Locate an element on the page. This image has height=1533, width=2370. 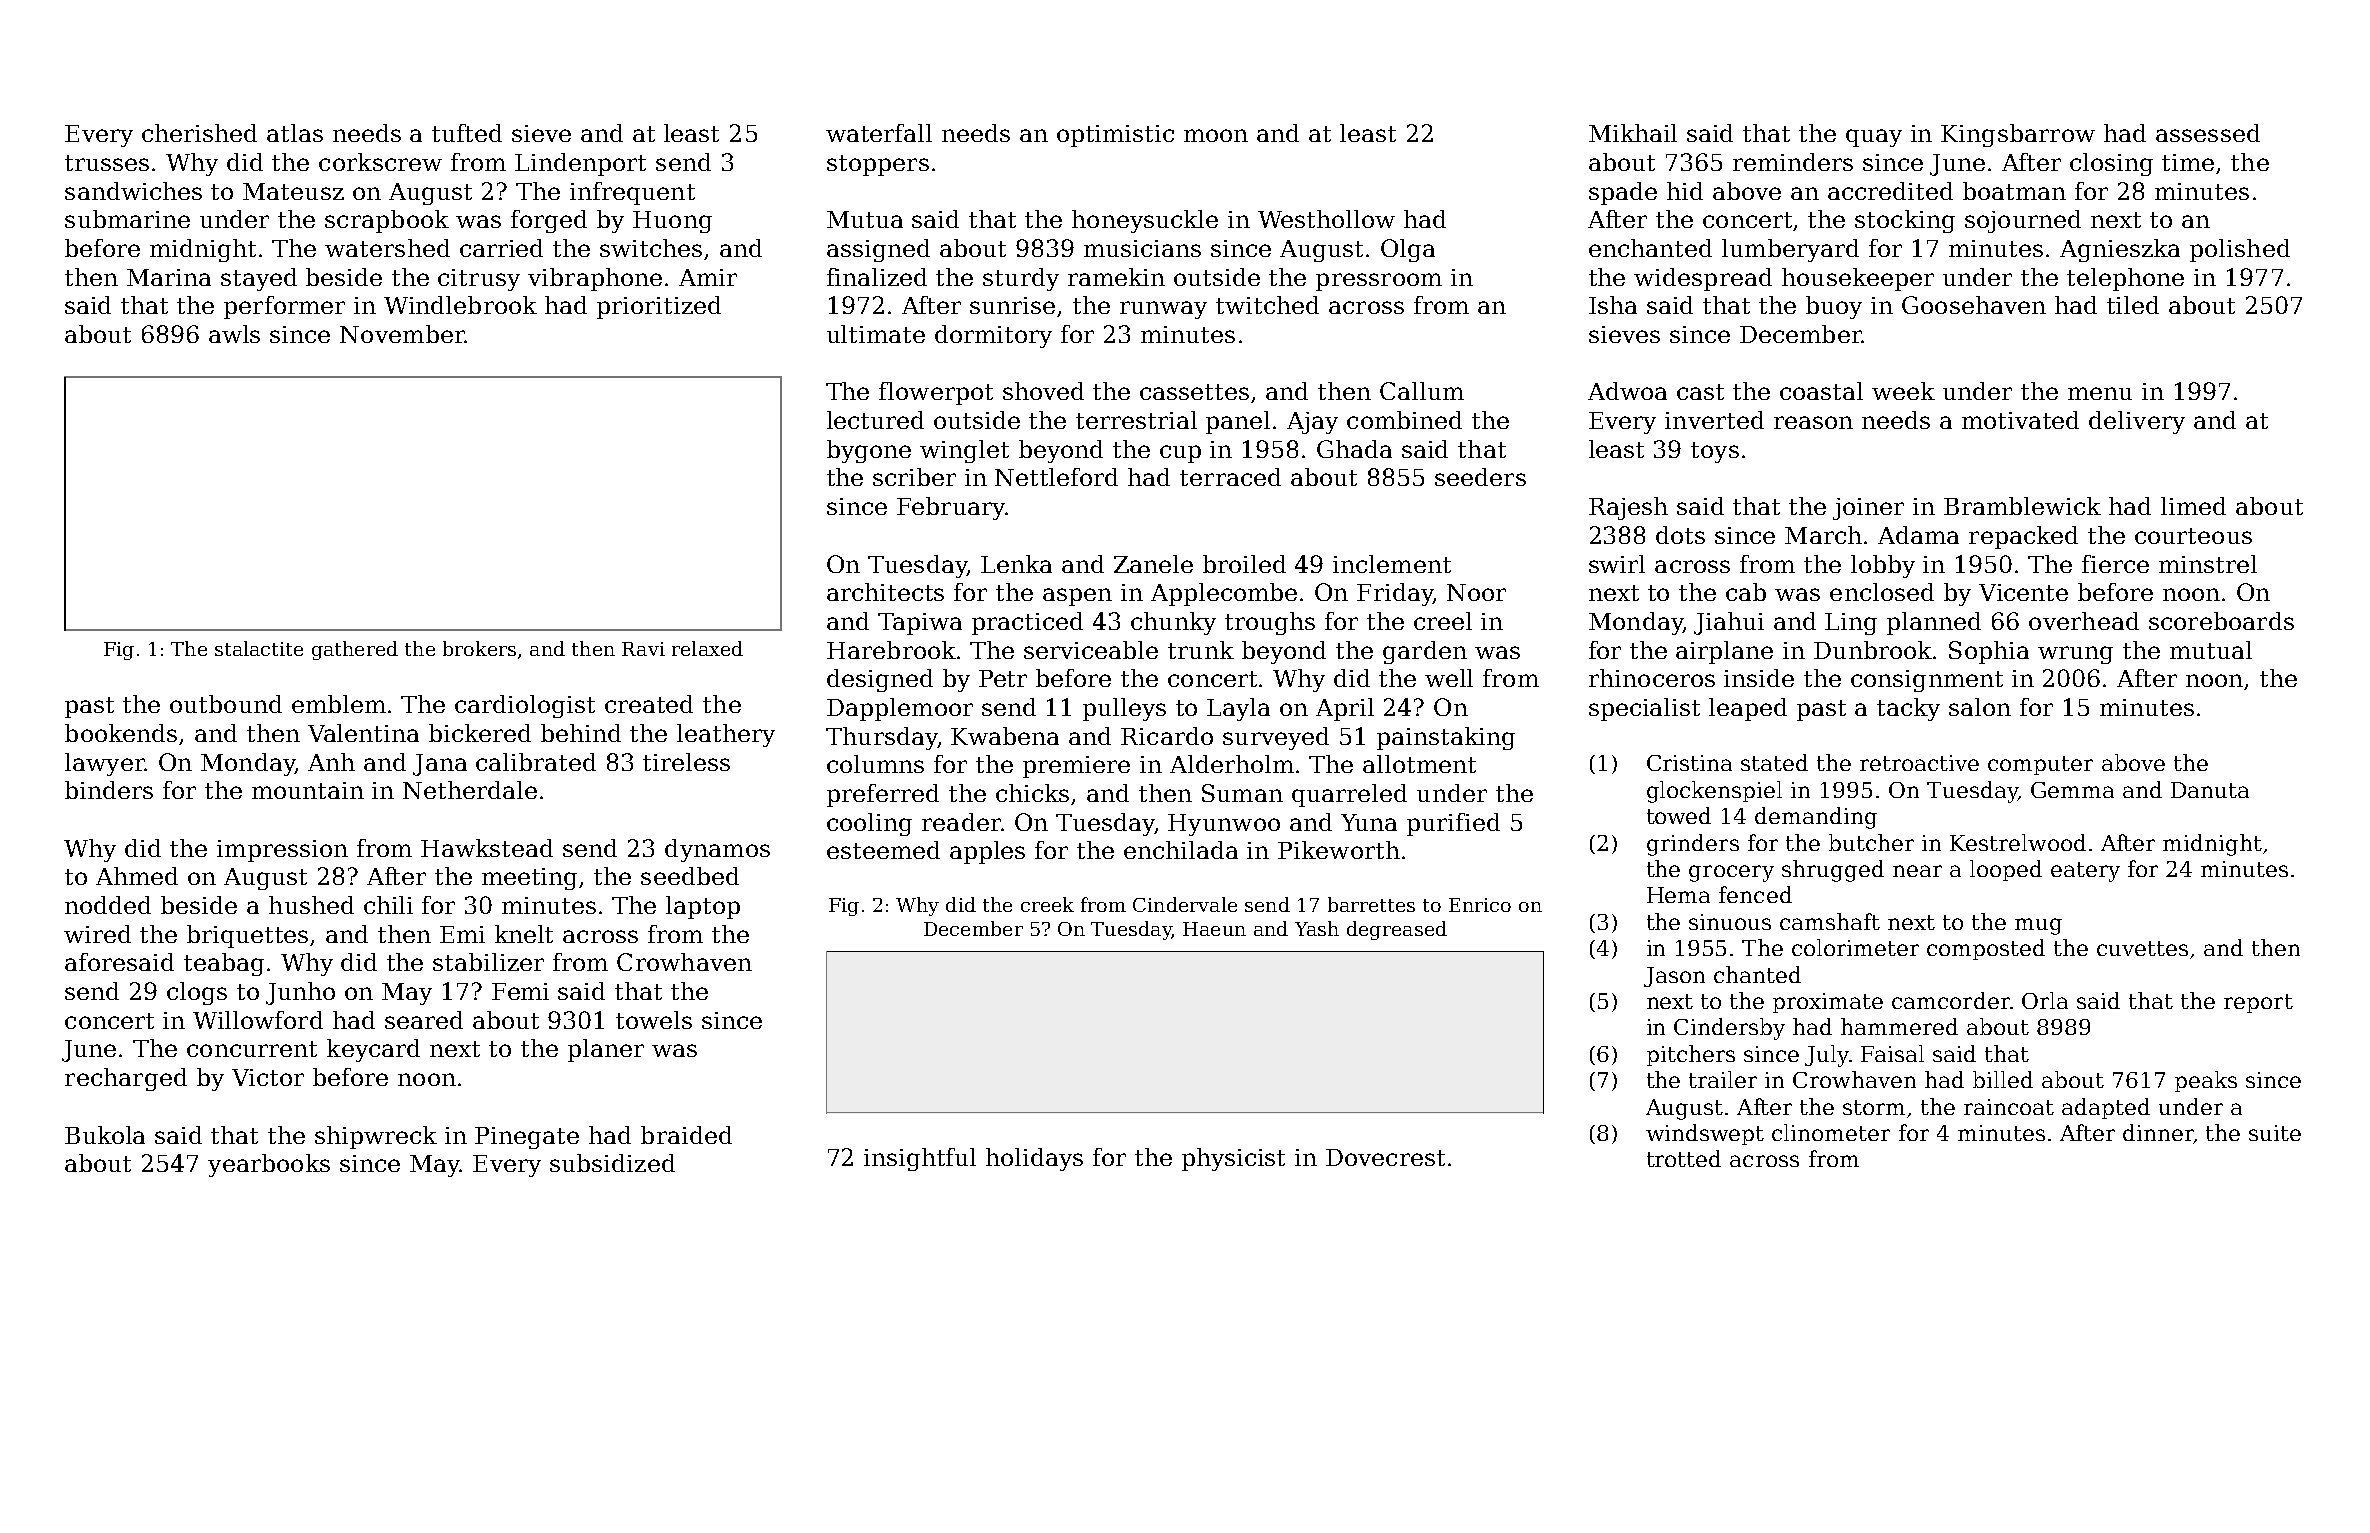
gathered is located at coordinates (355, 650).
